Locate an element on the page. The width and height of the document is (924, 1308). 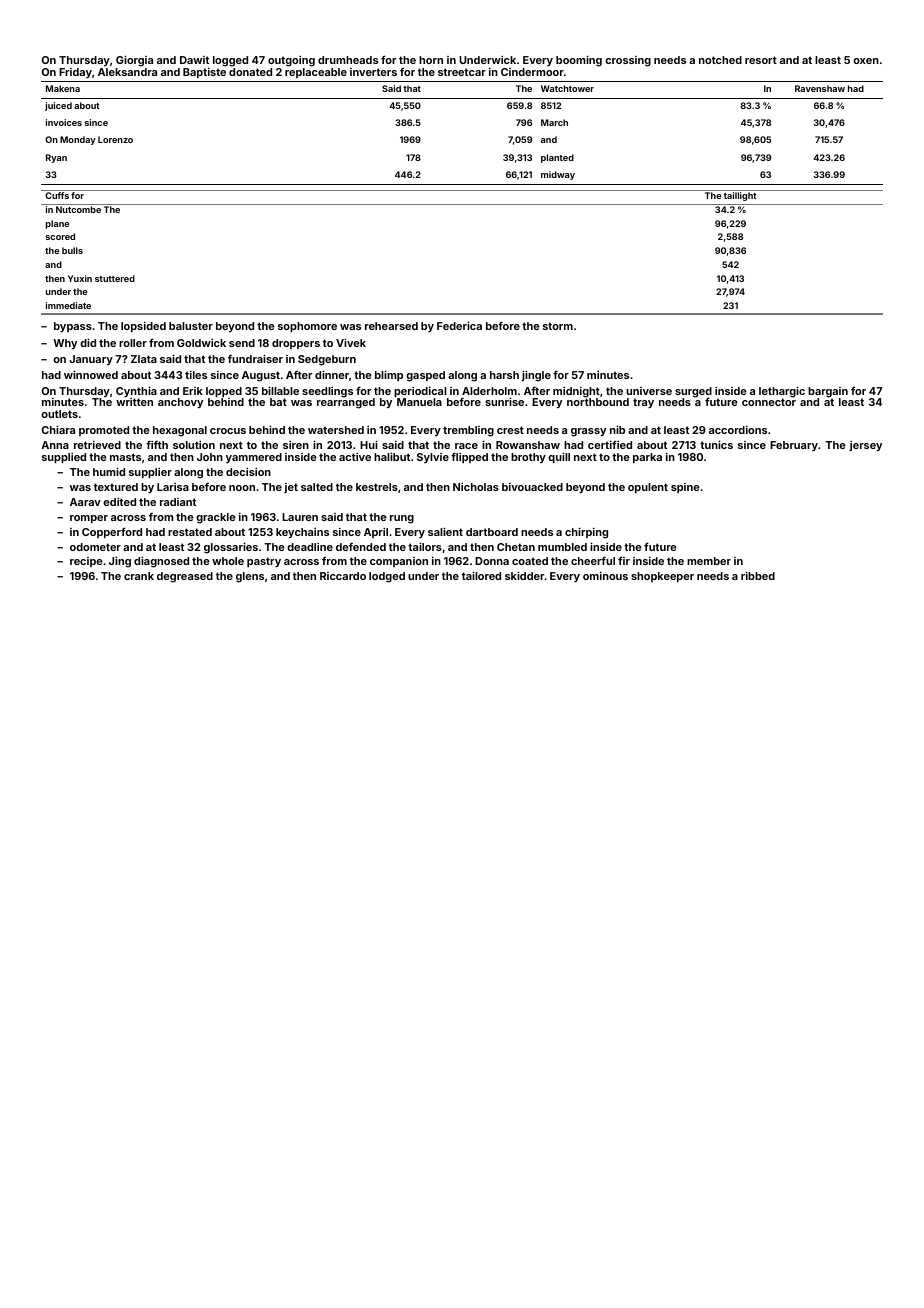
spine is located at coordinates (685, 488).
